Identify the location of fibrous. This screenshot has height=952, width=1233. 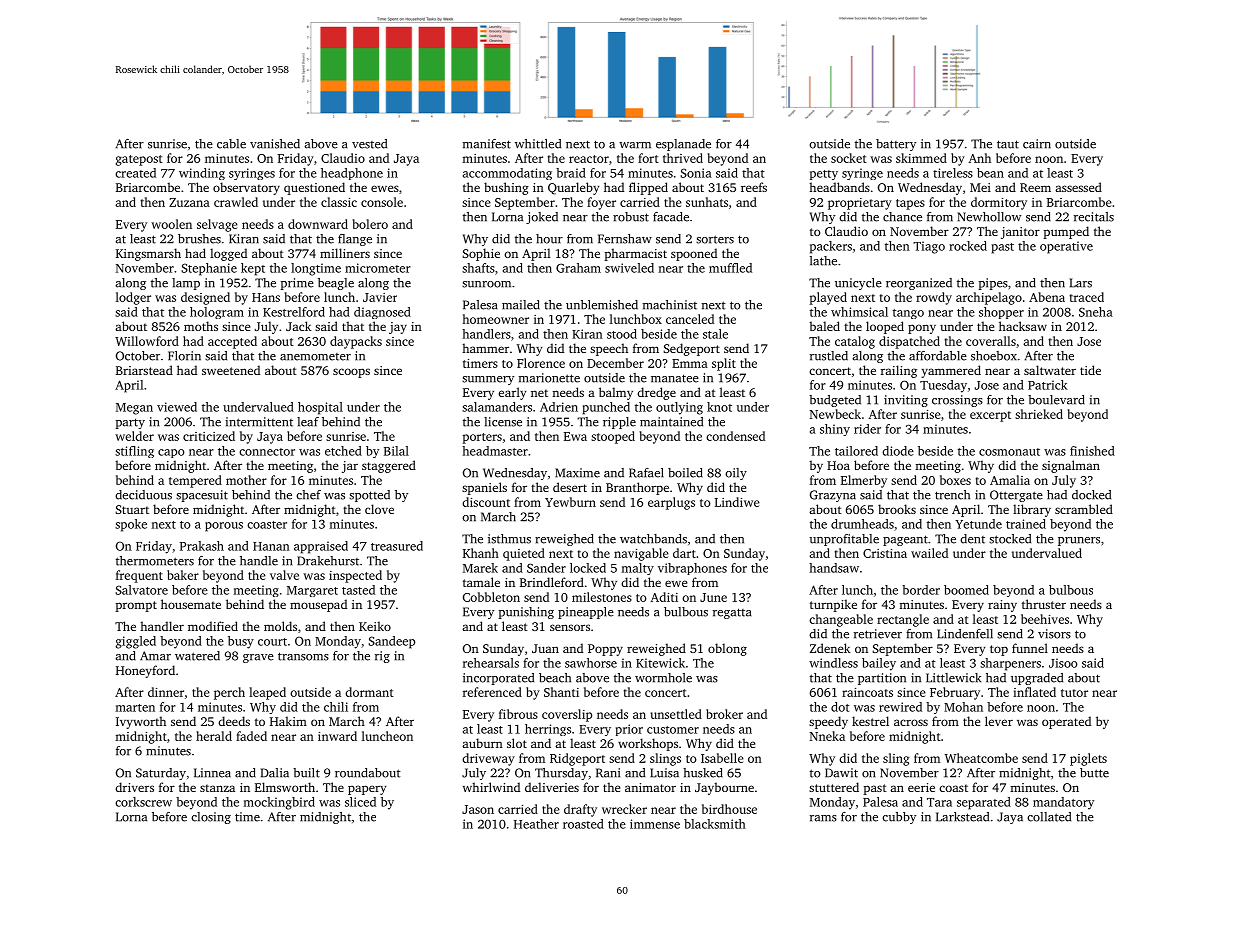
(518, 714).
